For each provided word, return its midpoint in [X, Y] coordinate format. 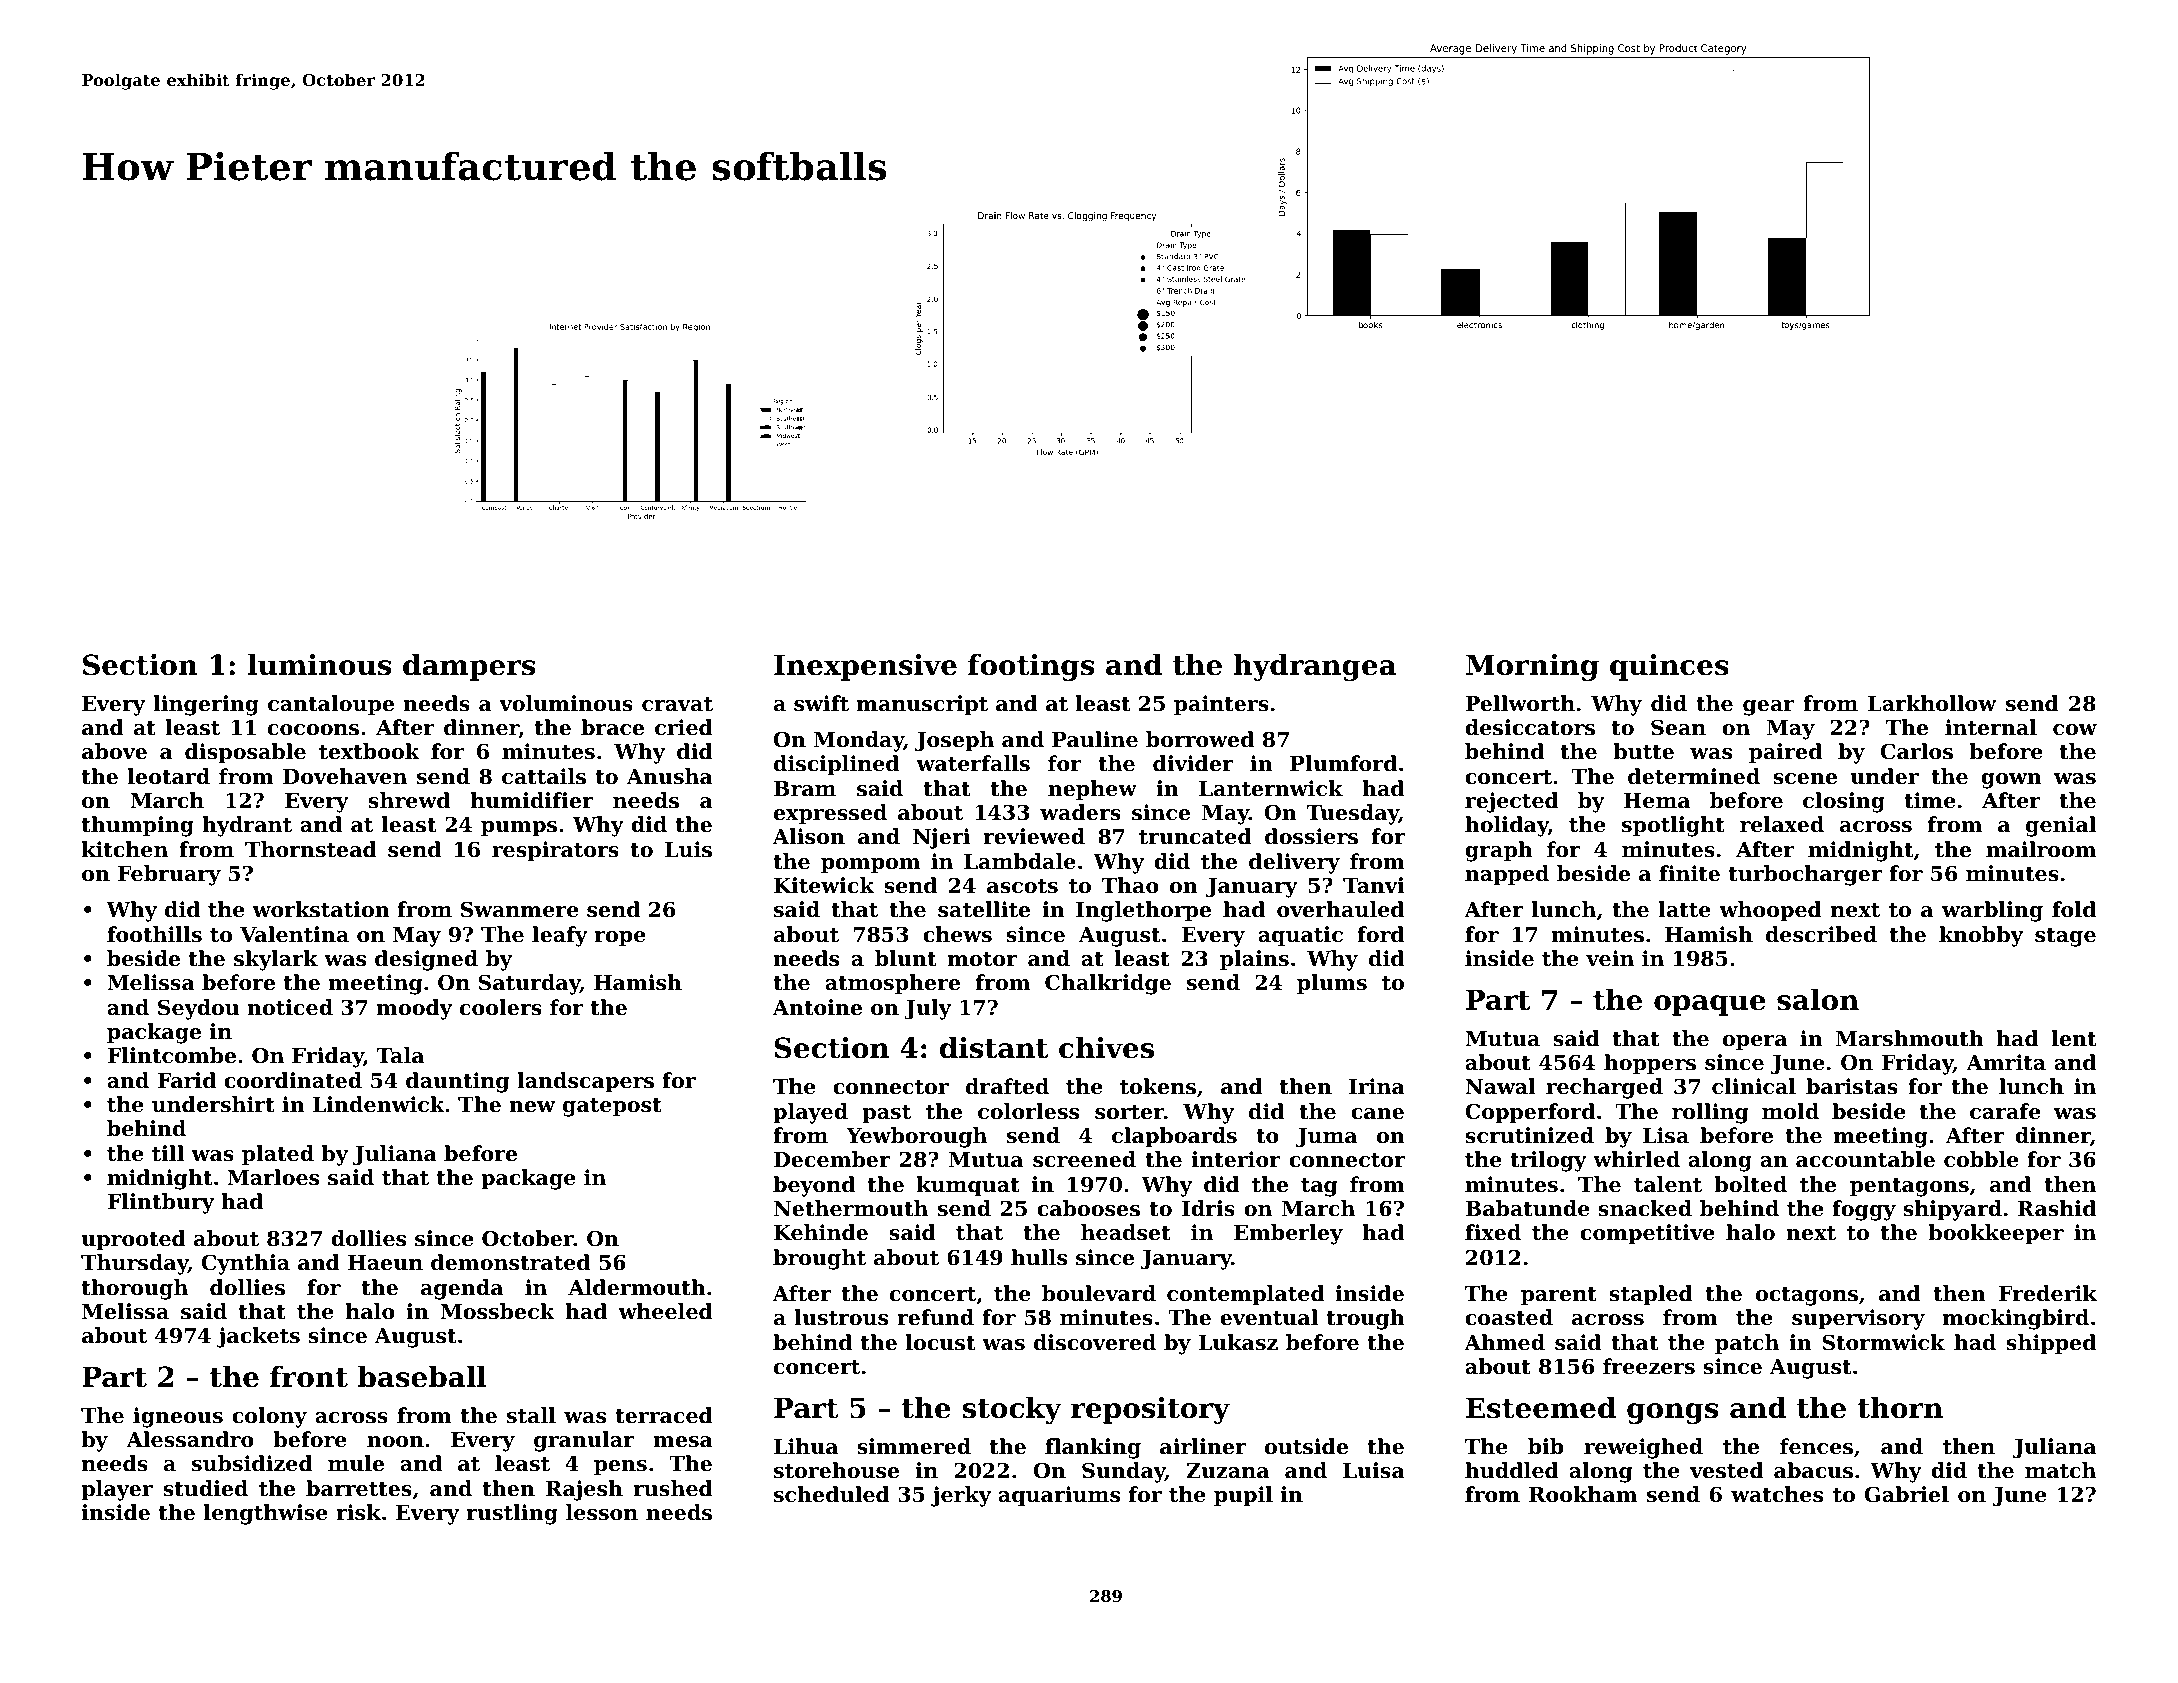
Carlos [1917, 751]
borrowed [1200, 739]
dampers [469, 667]
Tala [400, 1055]
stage [2065, 937]
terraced [664, 1415]
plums [1332, 984]
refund [935, 1317]
